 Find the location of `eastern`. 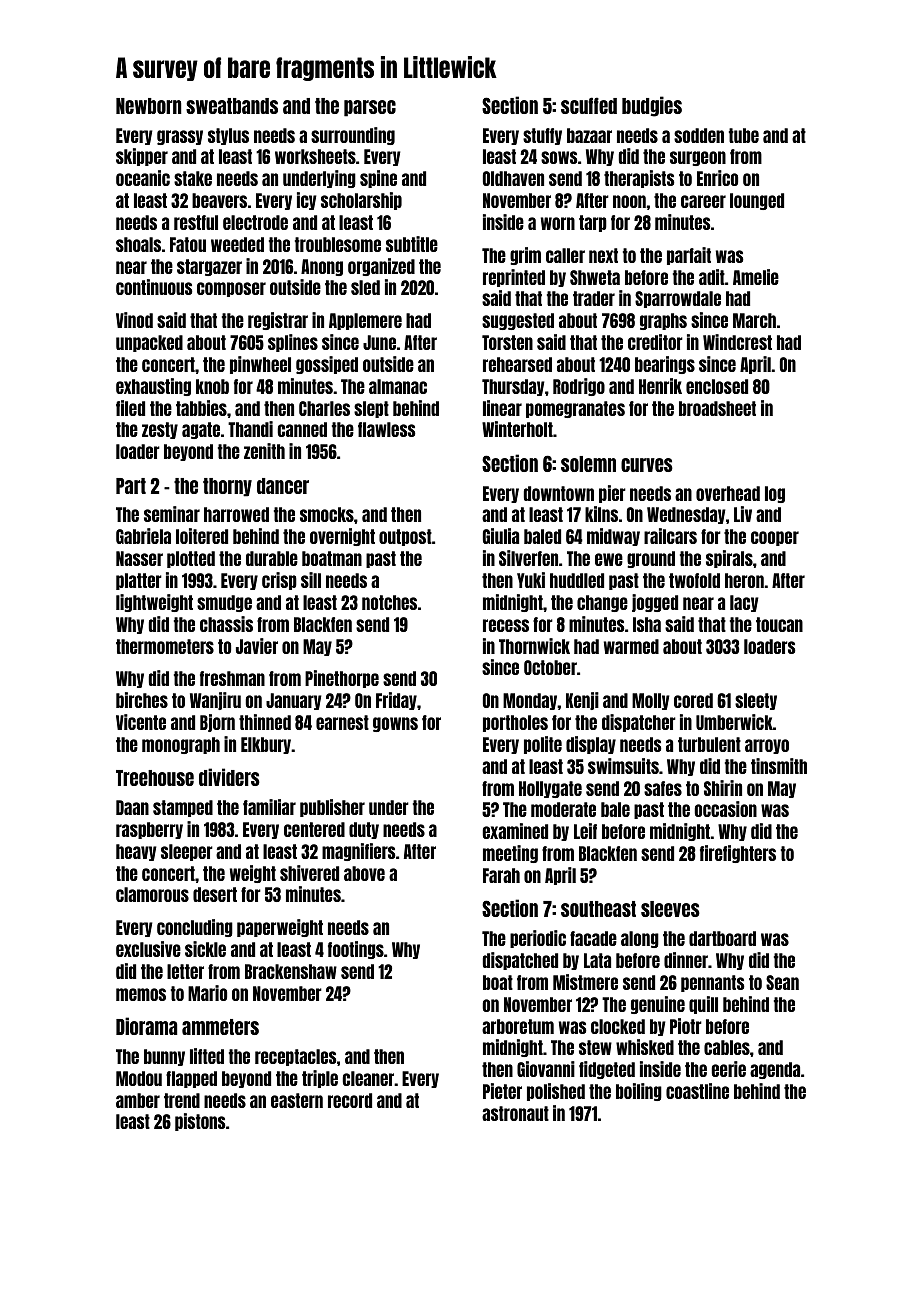

eastern is located at coordinates (297, 1100).
